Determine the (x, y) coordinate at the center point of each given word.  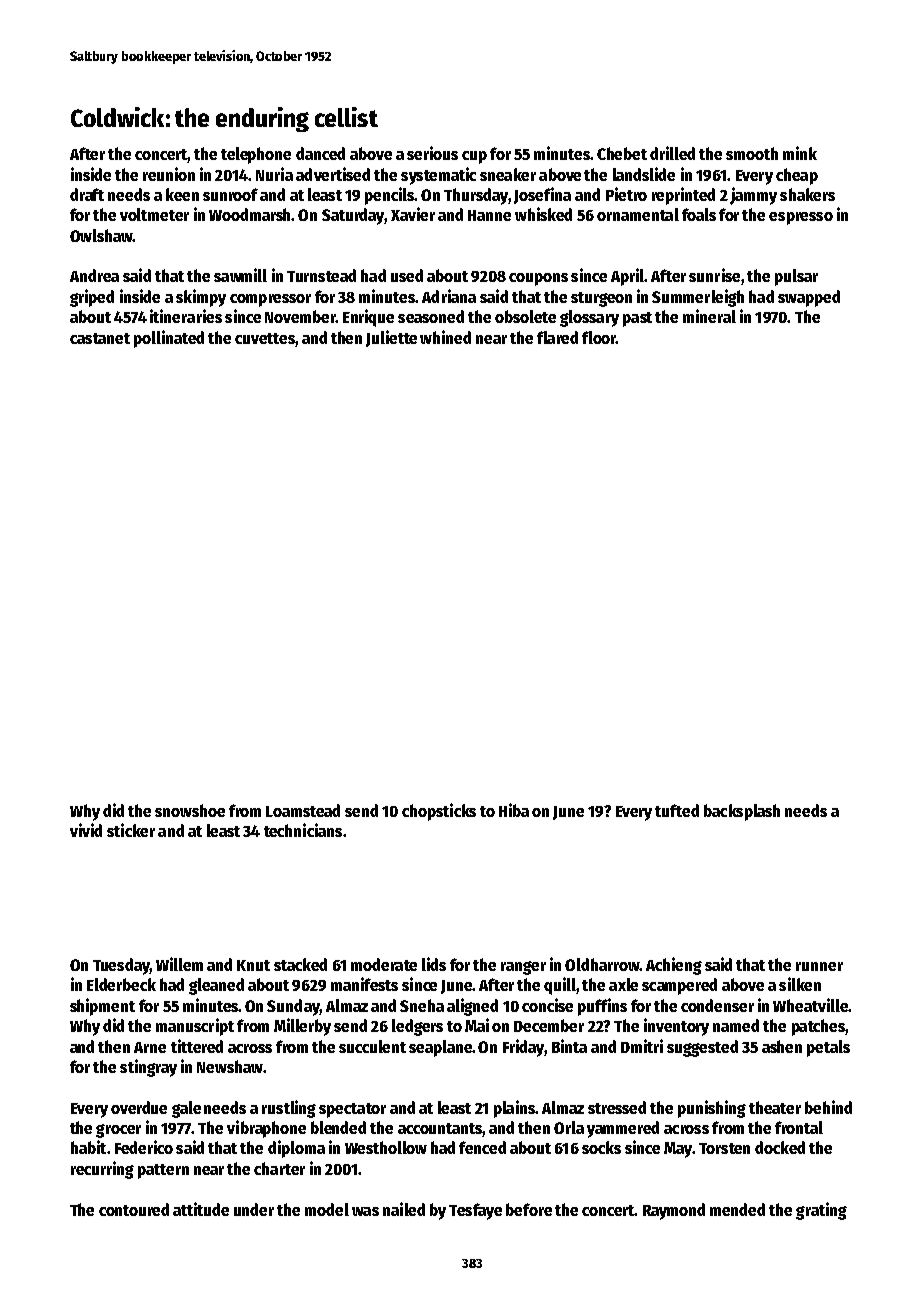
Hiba (514, 810)
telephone (256, 155)
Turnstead (321, 275)
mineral (709, 316)
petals (828, 1048)
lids (434, 964)
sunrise (714, 275)
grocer (118, 1131)
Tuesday (121, 966)
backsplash (742, 812)
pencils (390, 196)
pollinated (169, 339)
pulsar (796, 277)
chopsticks (439, 812)
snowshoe (190, 810)
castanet (100, 338)
